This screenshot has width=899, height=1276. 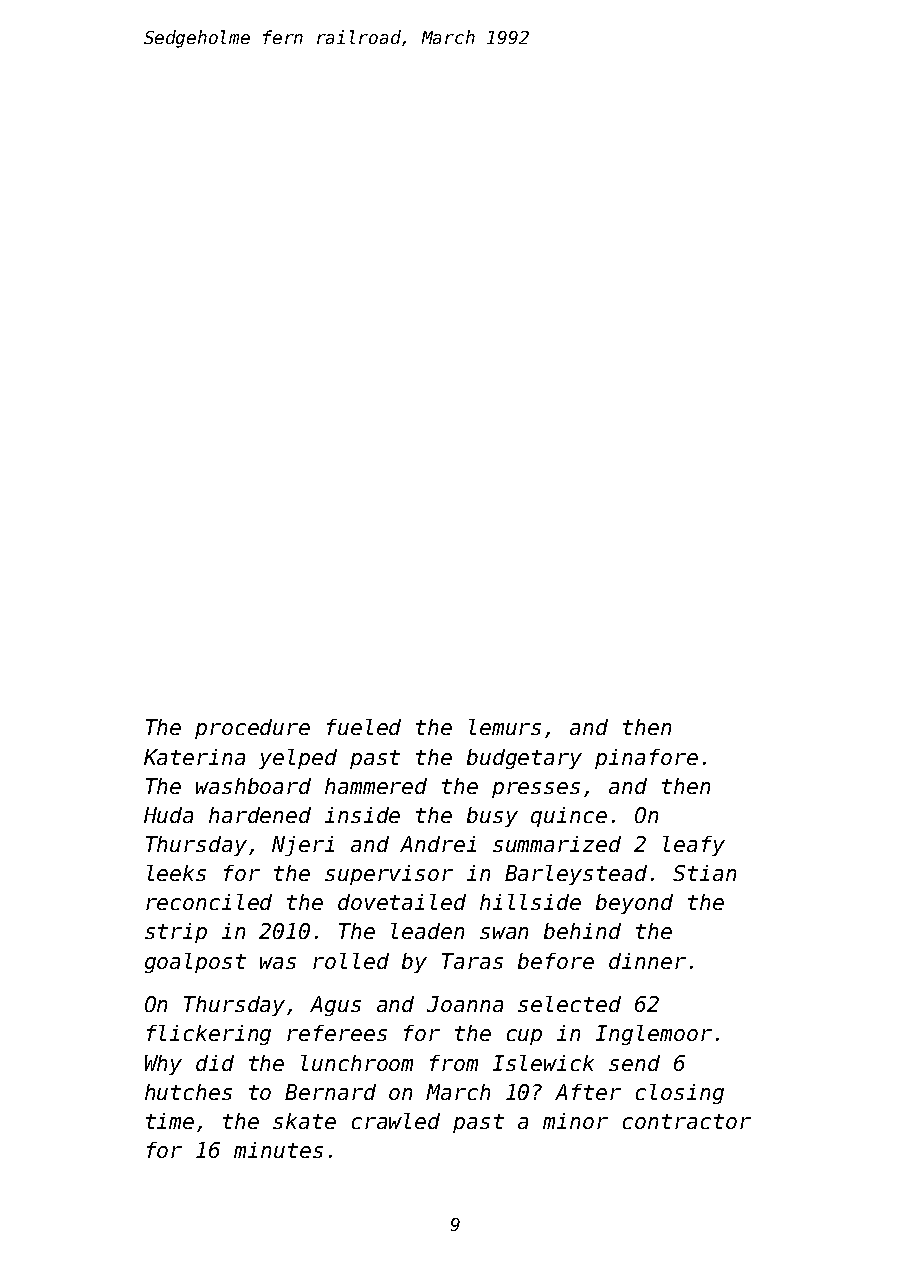 What do you see at coordinates (569, 1004) in the screenshot?
I see `selected` at bounding box center [569, 1004].
